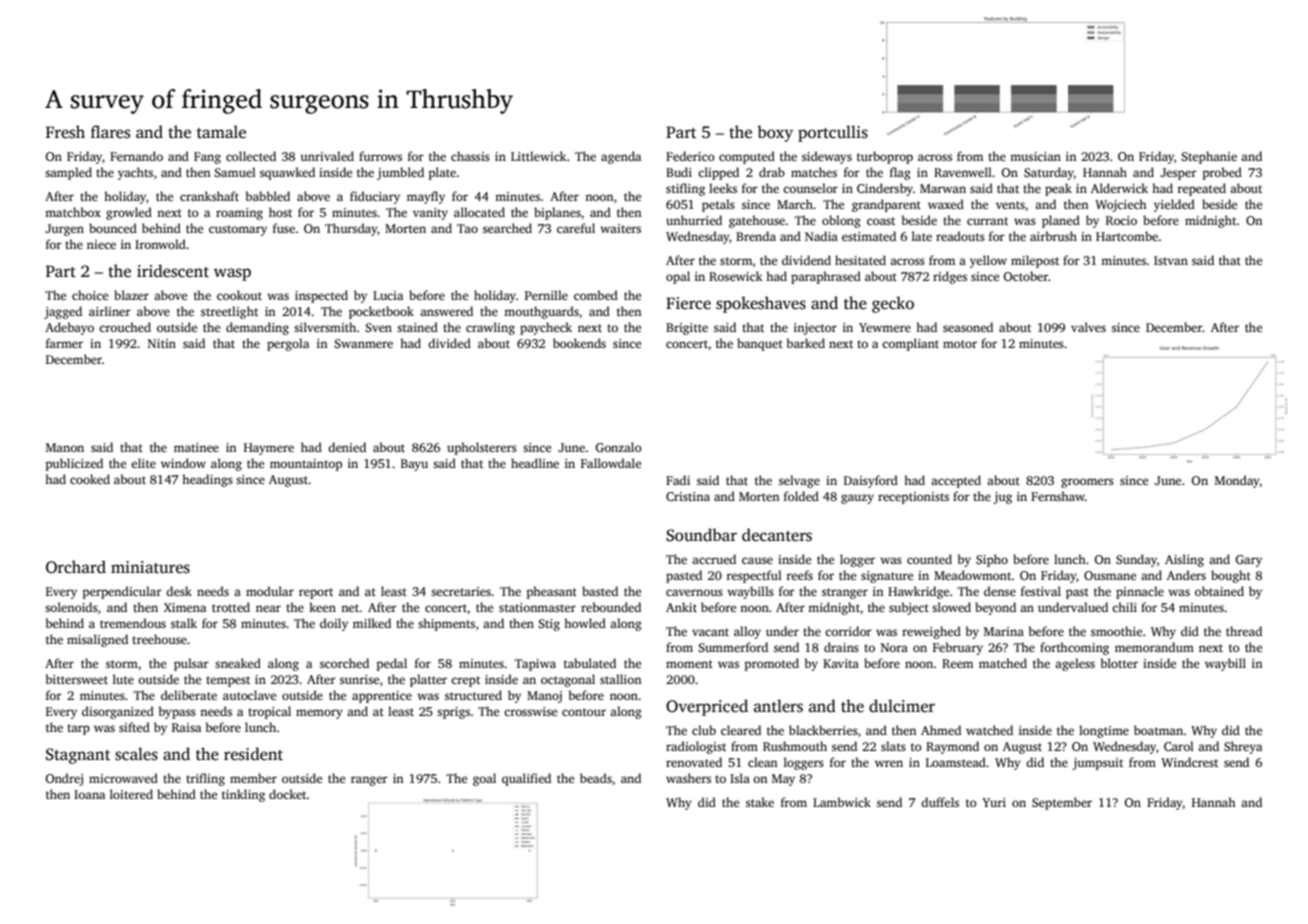  Describe the element at coordinates (90, 295) in the image. I see `choice` at that location.
